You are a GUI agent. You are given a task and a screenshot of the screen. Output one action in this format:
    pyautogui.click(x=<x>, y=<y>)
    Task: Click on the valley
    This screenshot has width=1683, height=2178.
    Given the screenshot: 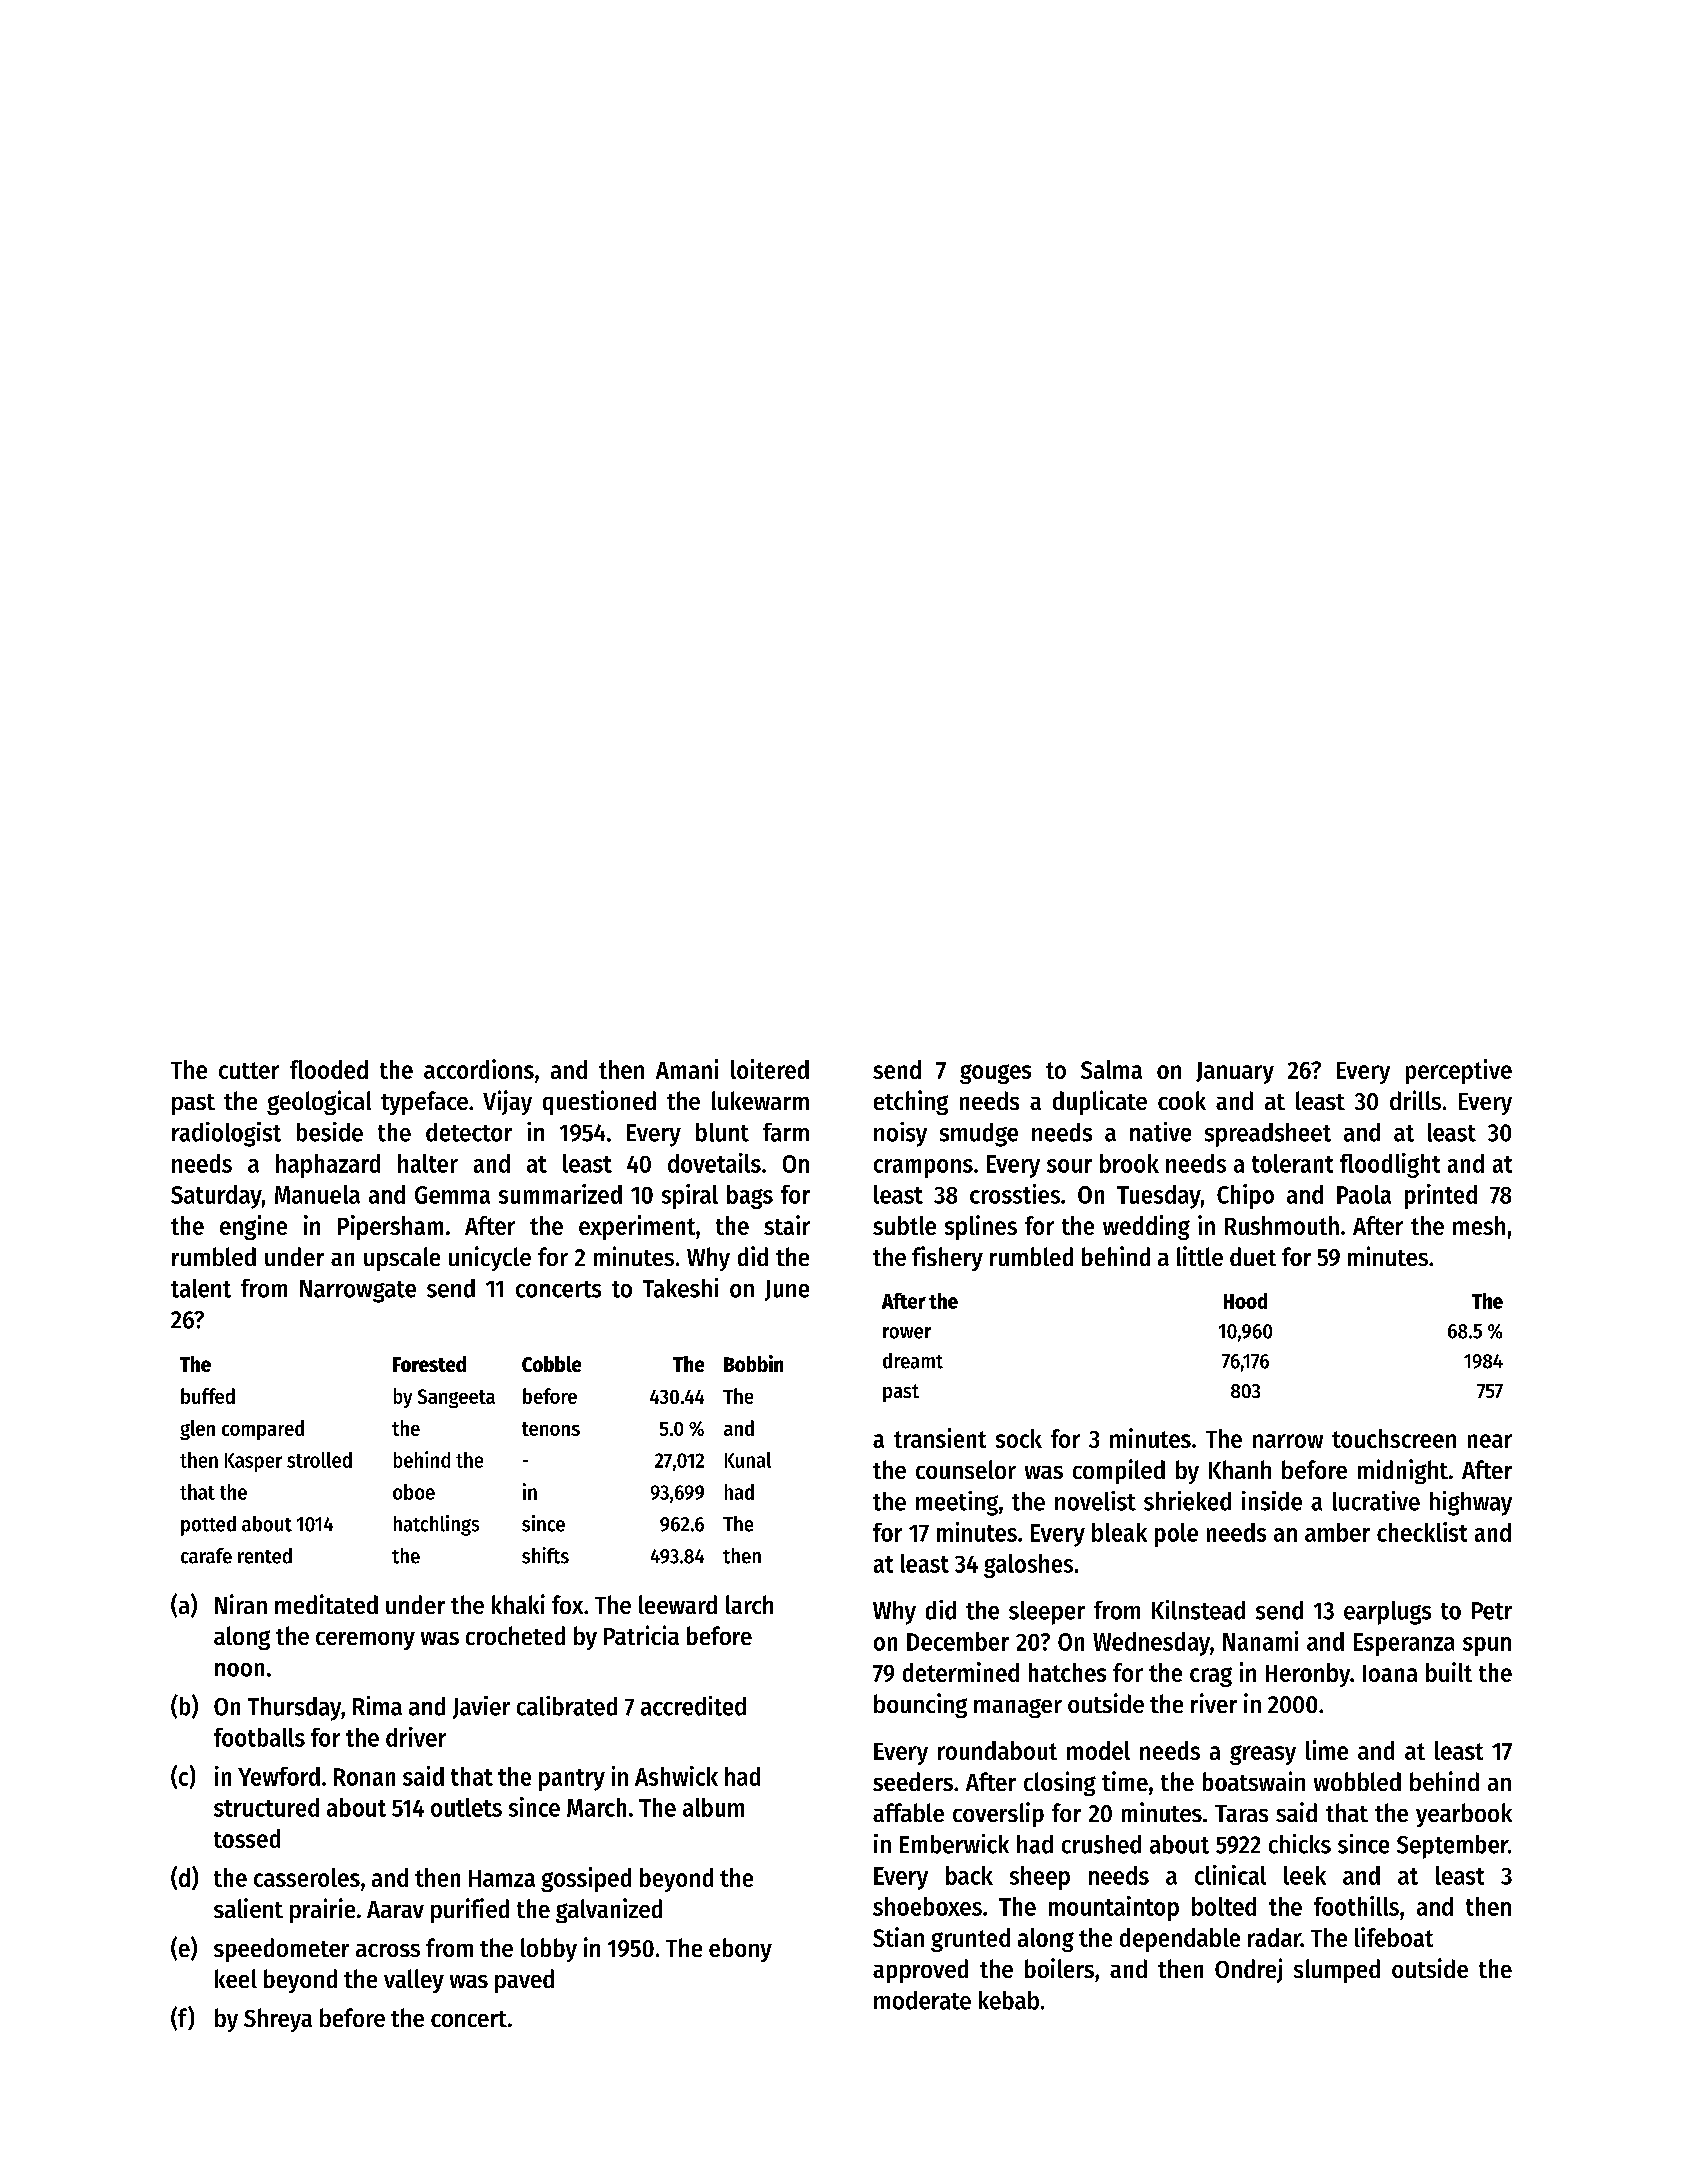 What is the action you would take?
    pyautogui.click(x=414, y=1981)
